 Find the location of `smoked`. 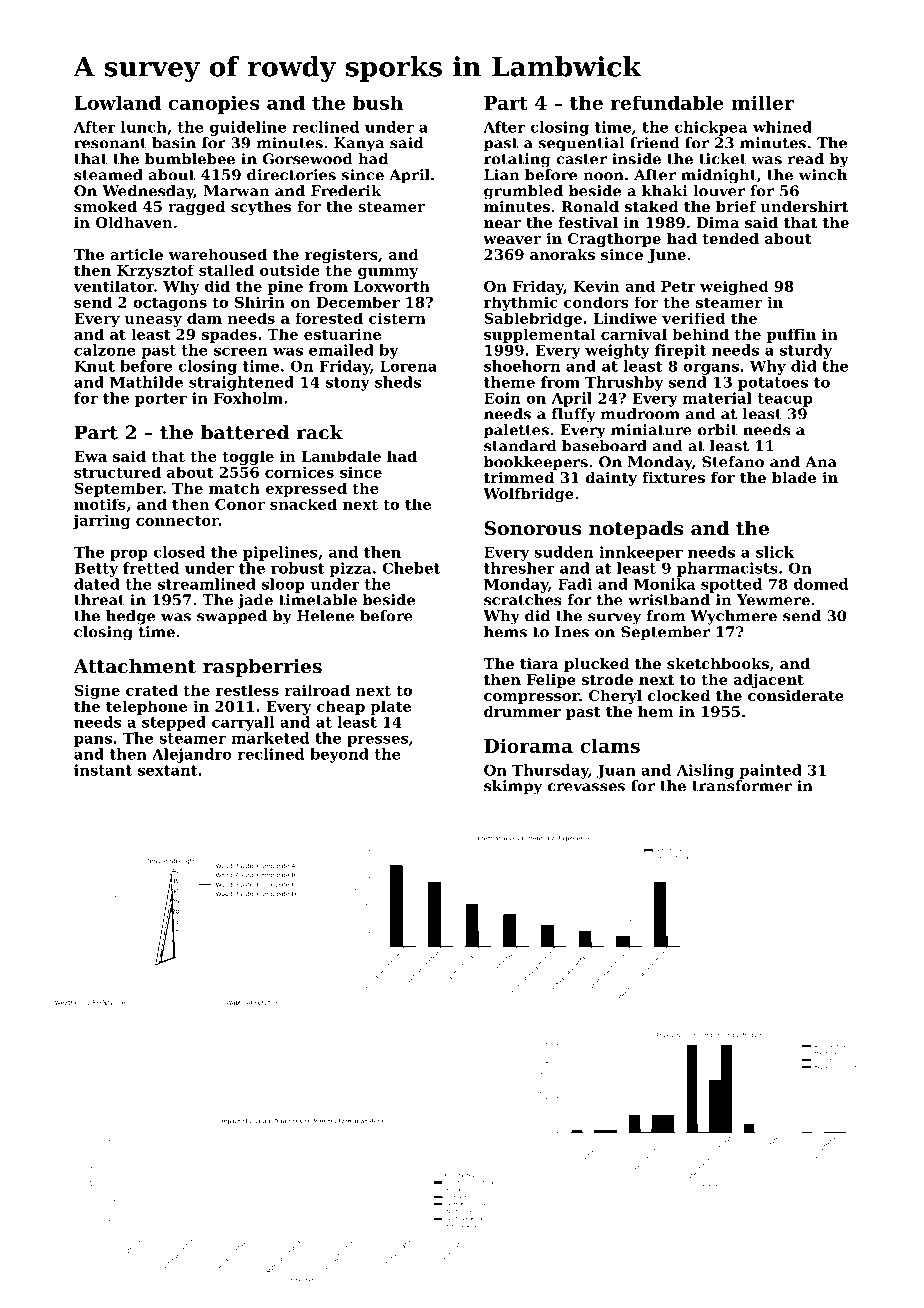

smoked is located at coordinates (105, 206).
